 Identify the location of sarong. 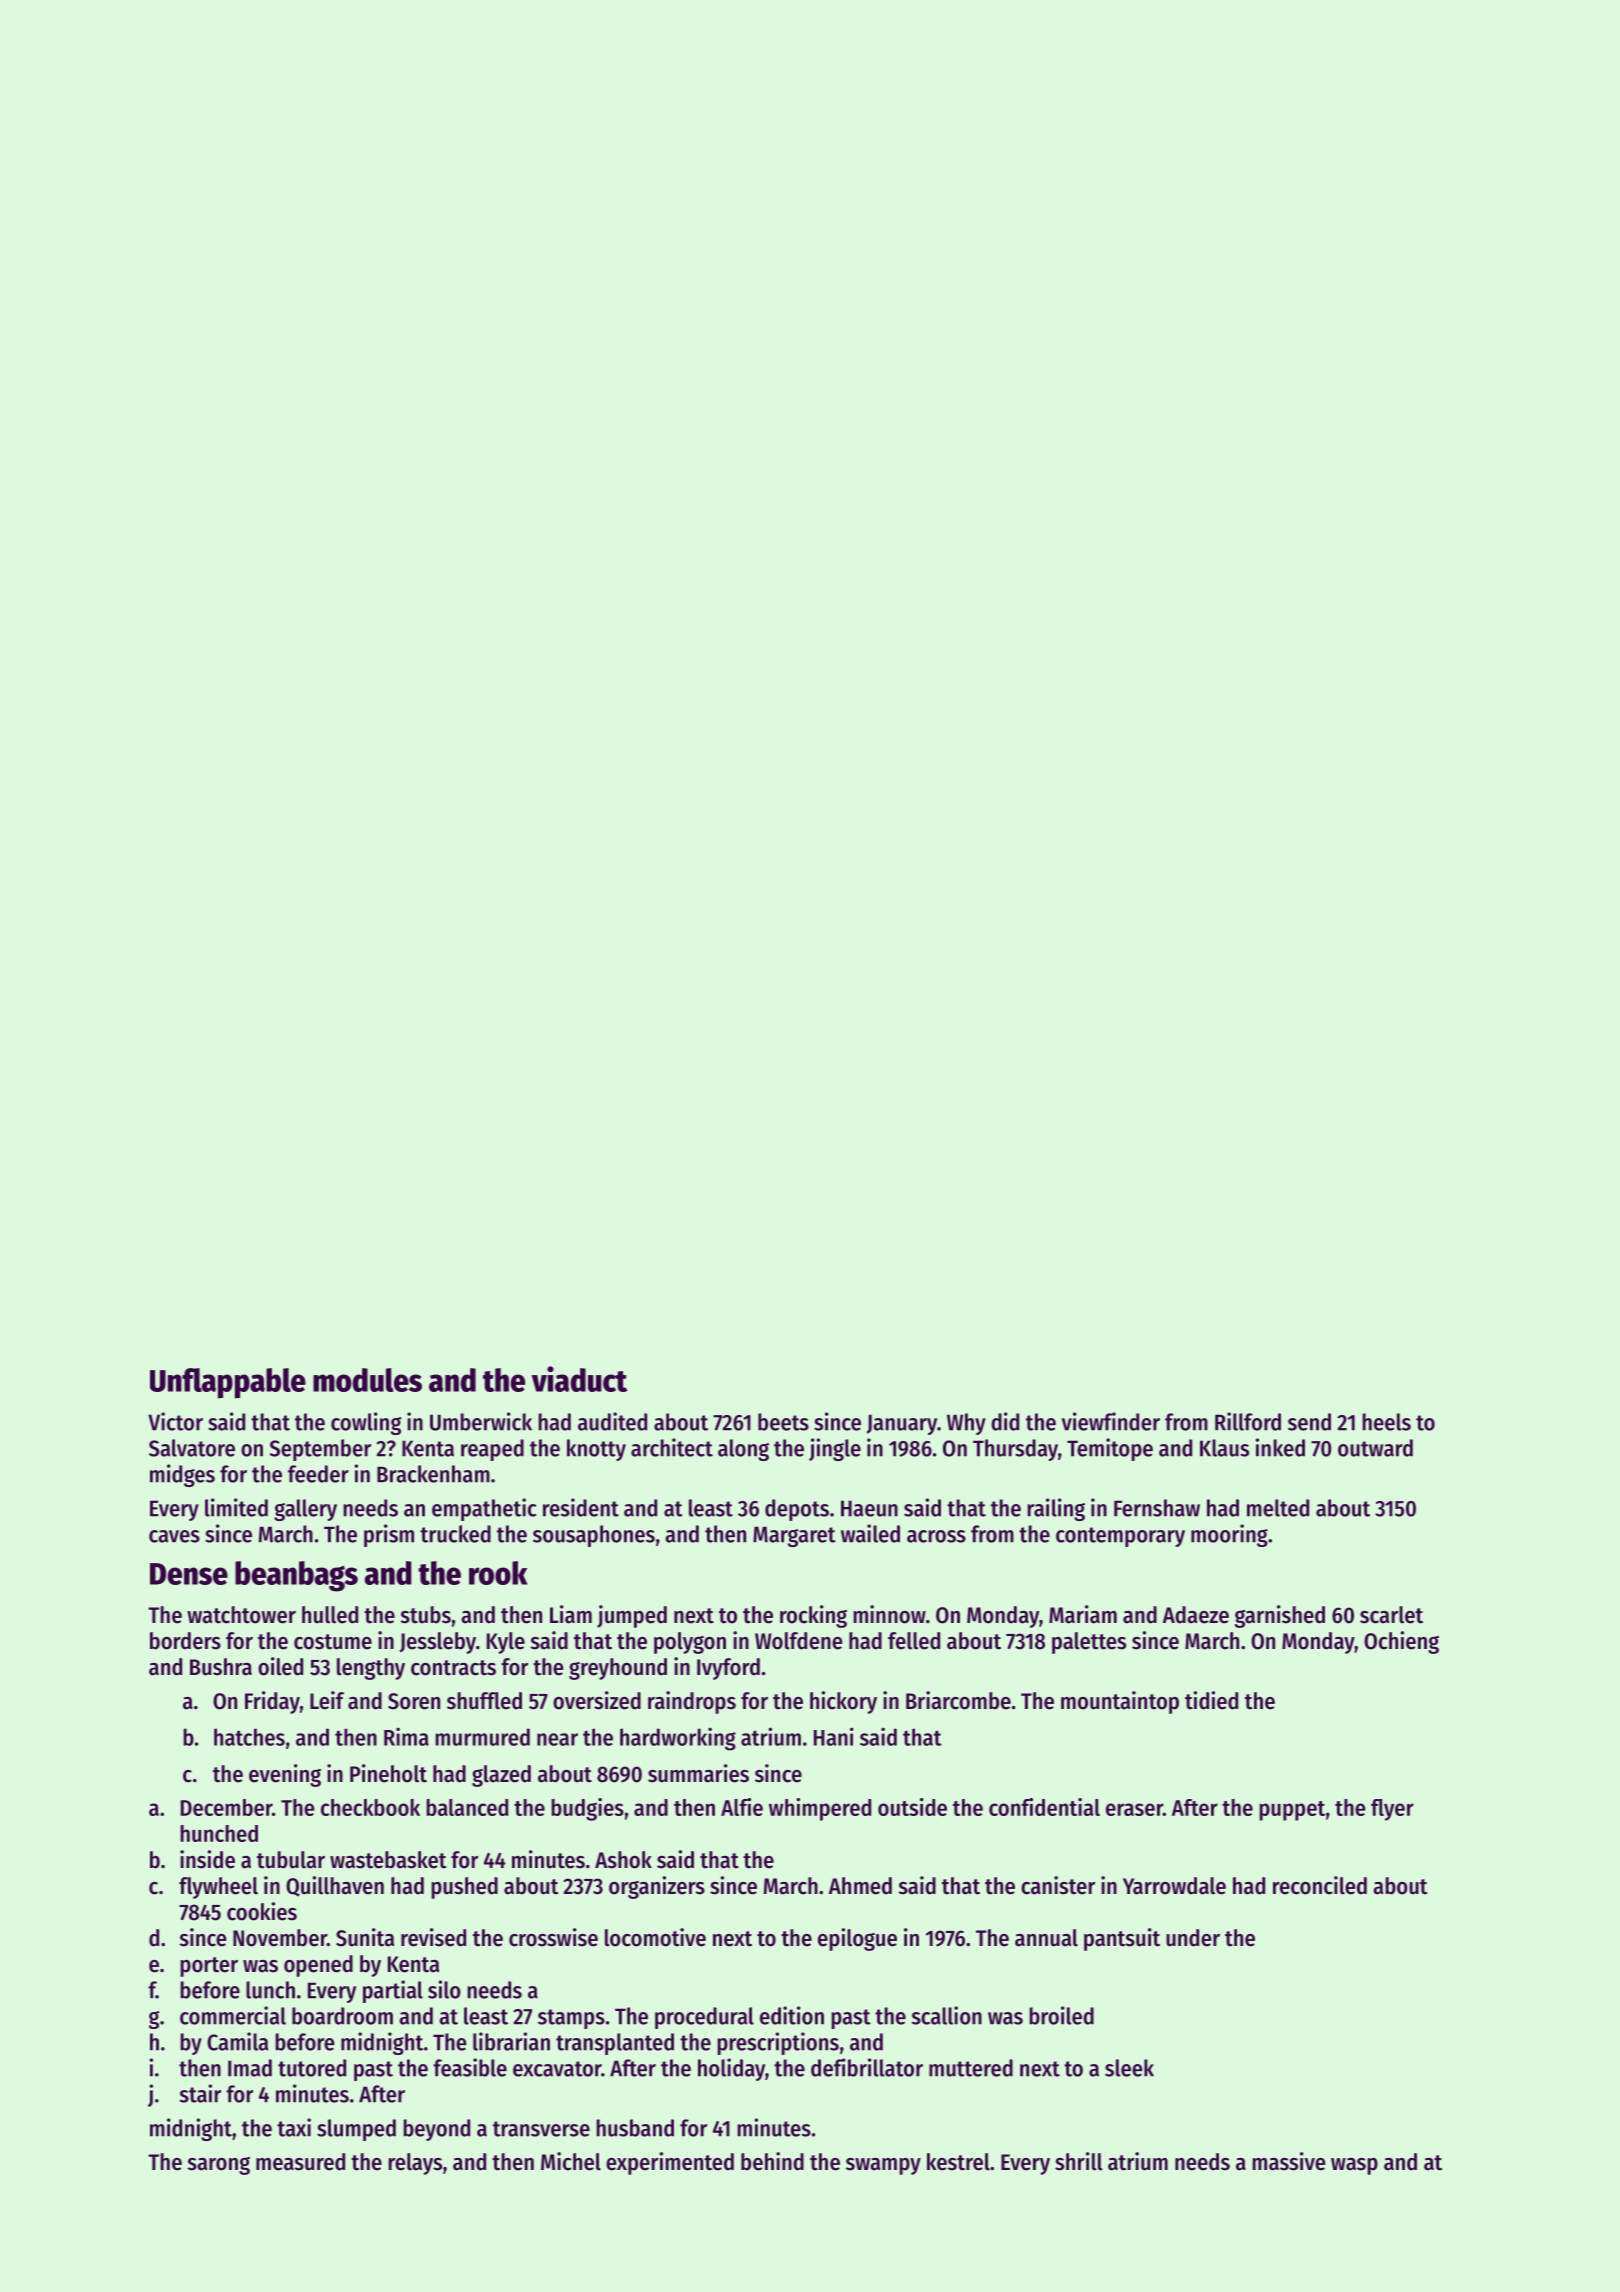
(219, 2166).
